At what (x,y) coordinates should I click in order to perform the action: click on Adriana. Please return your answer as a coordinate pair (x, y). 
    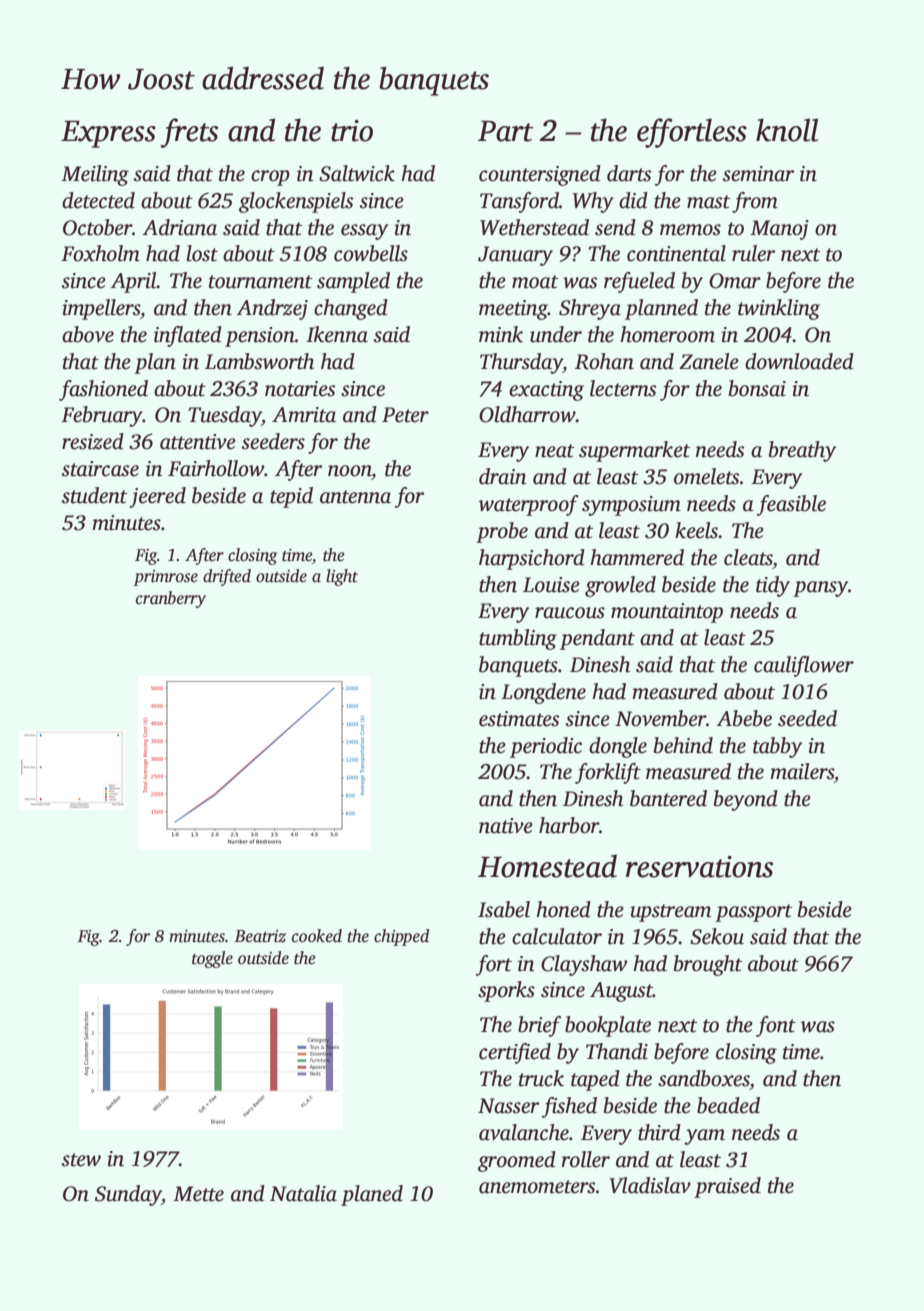
    Looking at the image, I should click on (180, 227).
